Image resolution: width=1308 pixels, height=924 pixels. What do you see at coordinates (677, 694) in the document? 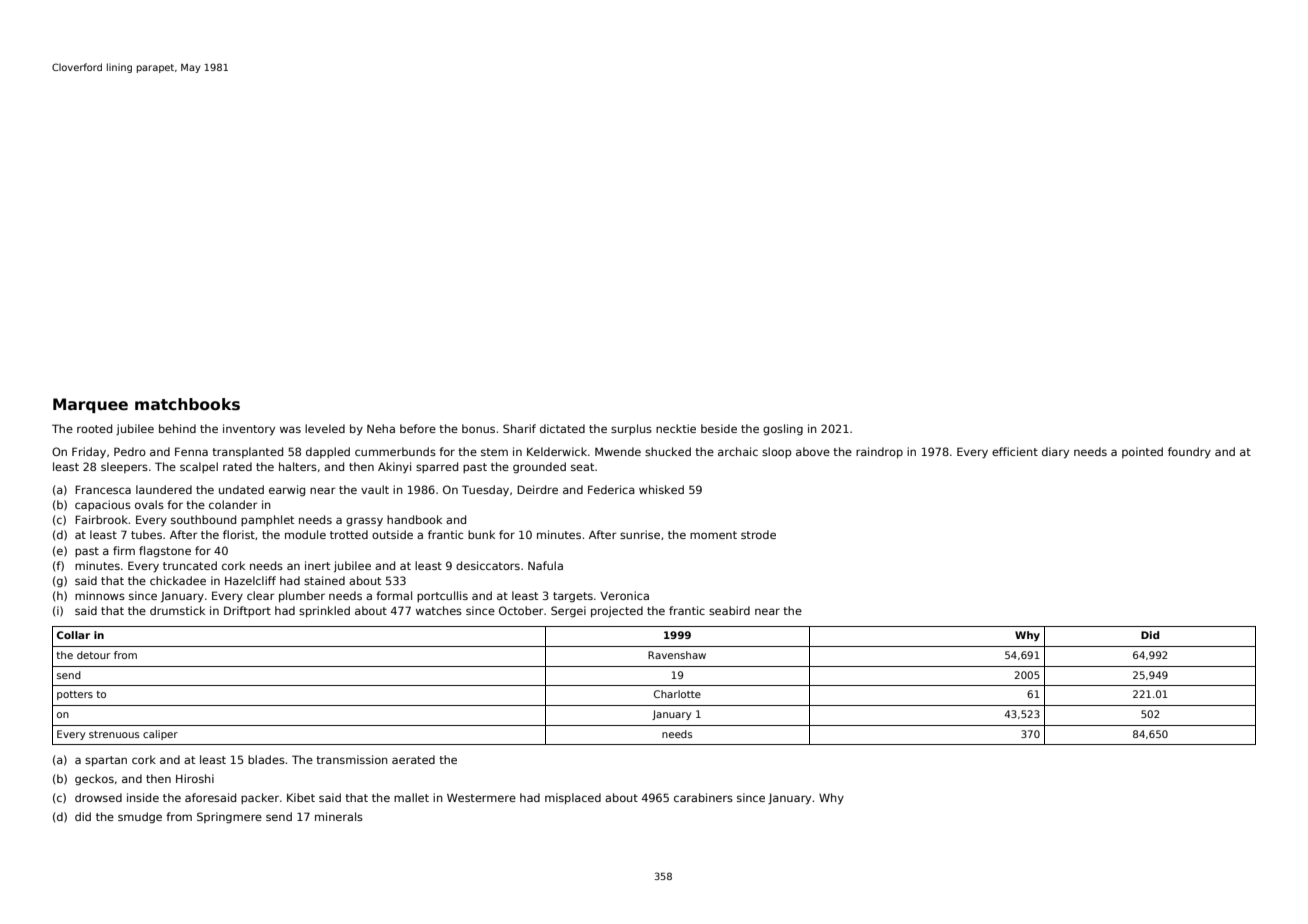
I see `Charlotte` at bounding box center [677, 694].
